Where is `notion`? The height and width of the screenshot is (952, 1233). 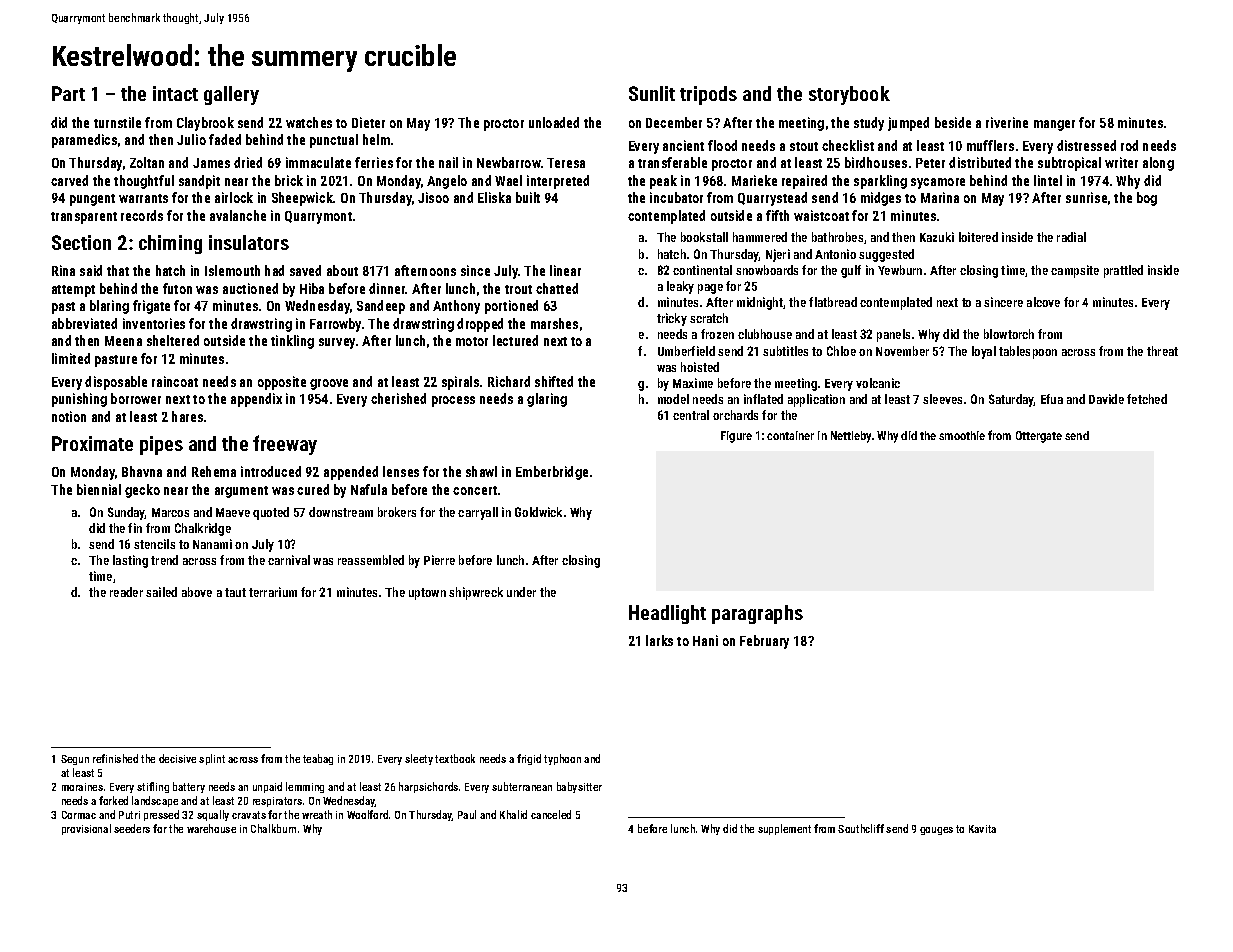
notion is located at coordinates (69, 416).
